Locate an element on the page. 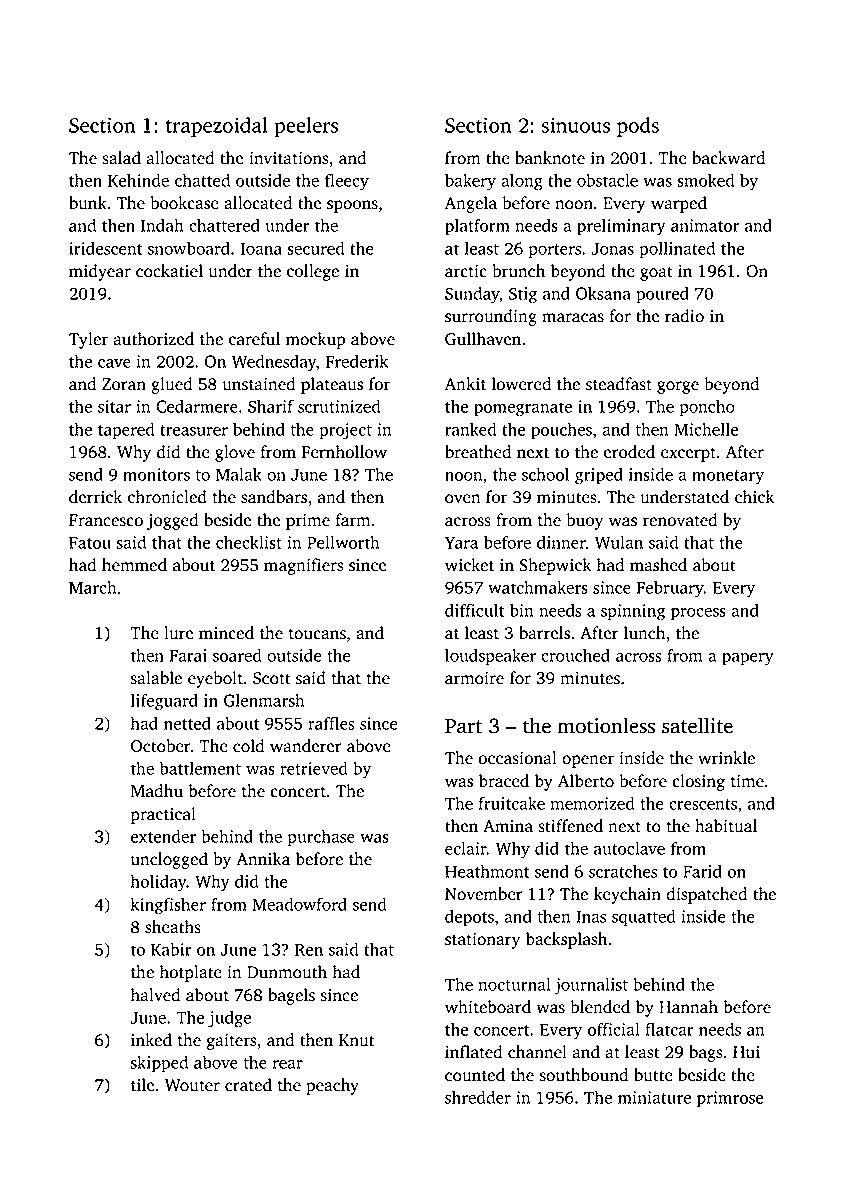  pods is located at coordinates (638, 127).
